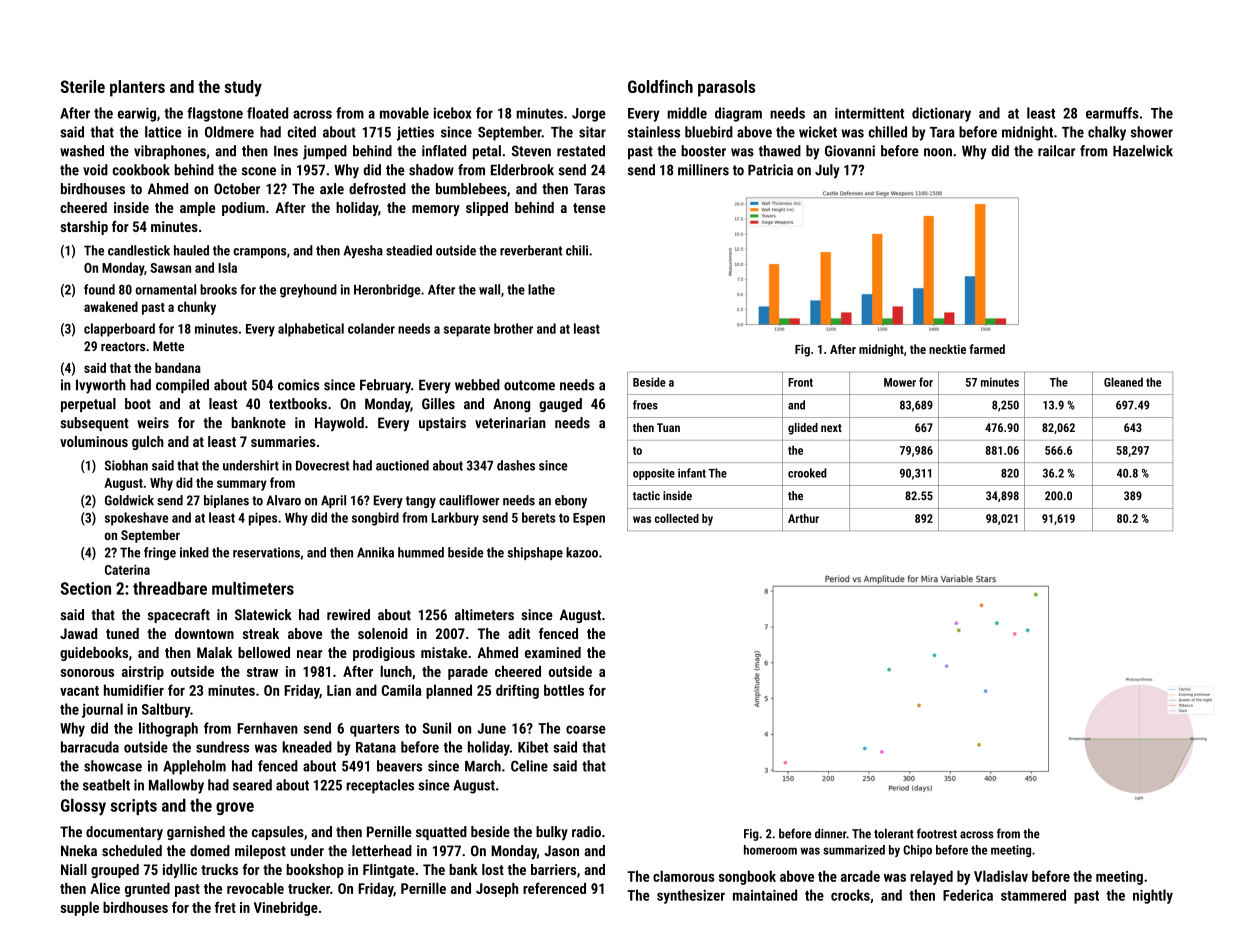  What do you see at coordinates (531, 250) in the screenshot?
I see `reverberant` at bounding box center [531, 250].
